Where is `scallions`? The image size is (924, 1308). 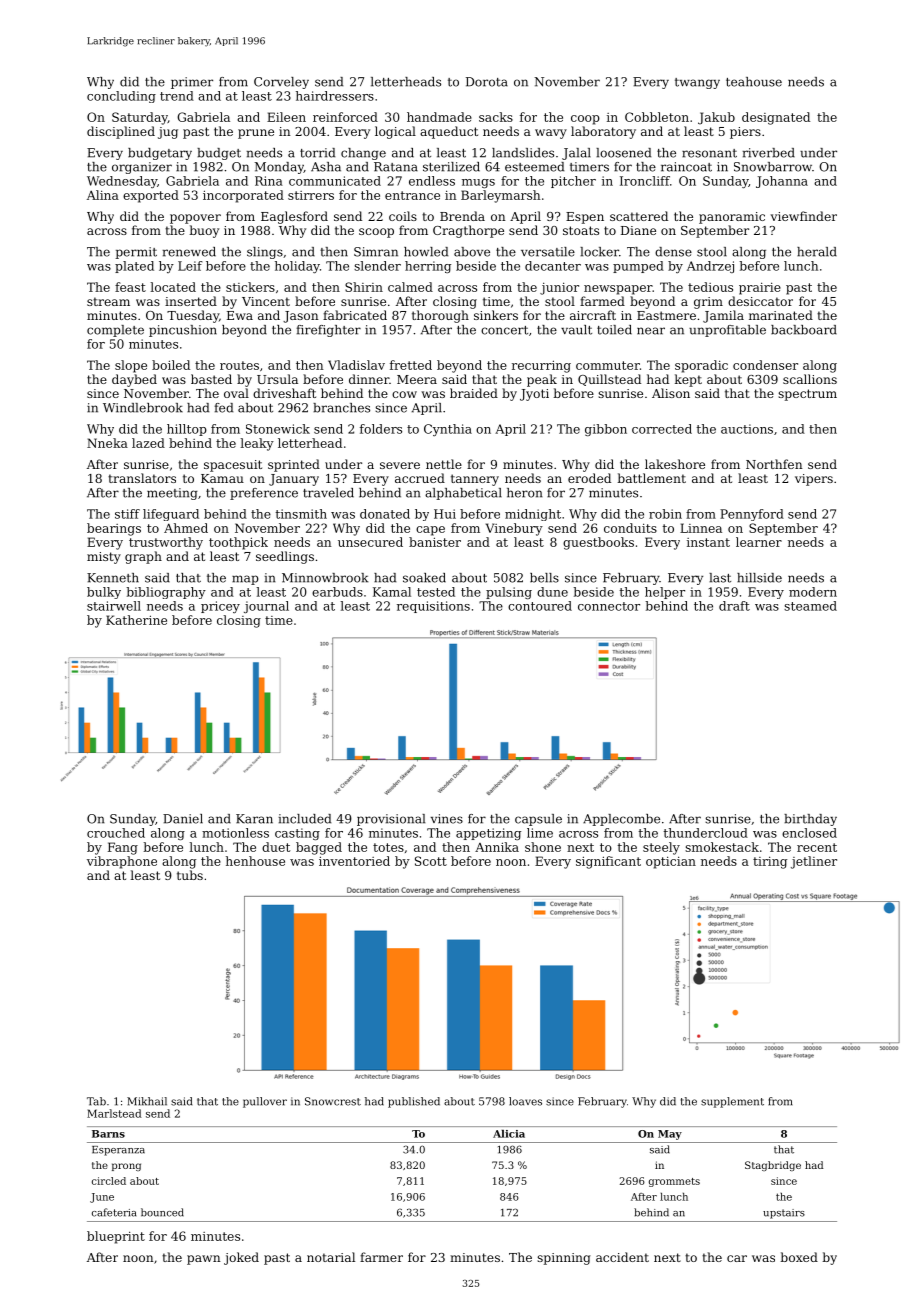
scallions is located at coordinates (810, 379).
